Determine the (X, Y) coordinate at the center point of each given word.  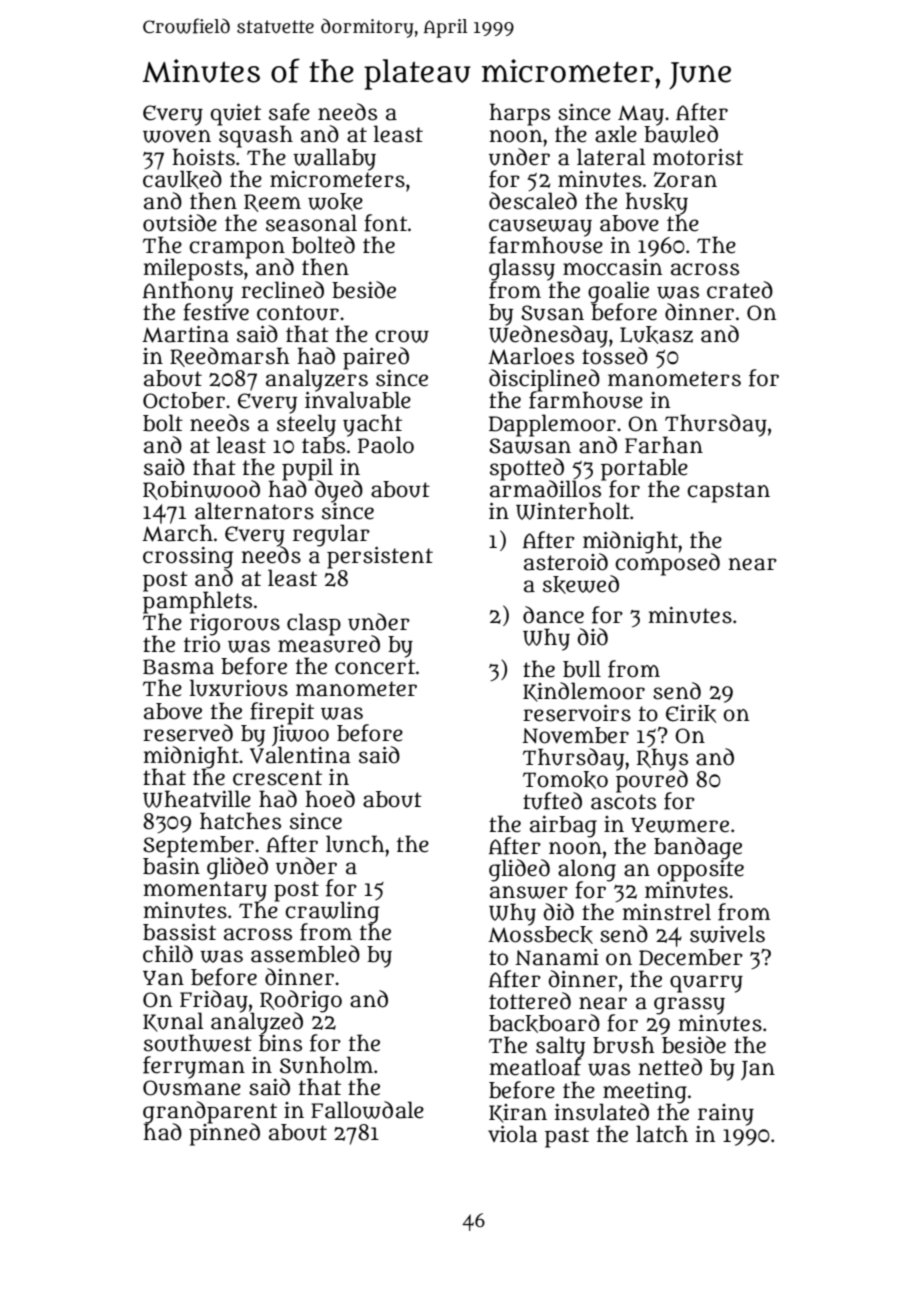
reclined (282, 290)
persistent (380, 558)
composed (667, 564)
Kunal (173, 1022)
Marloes (531, 356)
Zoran (685, 180)
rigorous (235, 624)
